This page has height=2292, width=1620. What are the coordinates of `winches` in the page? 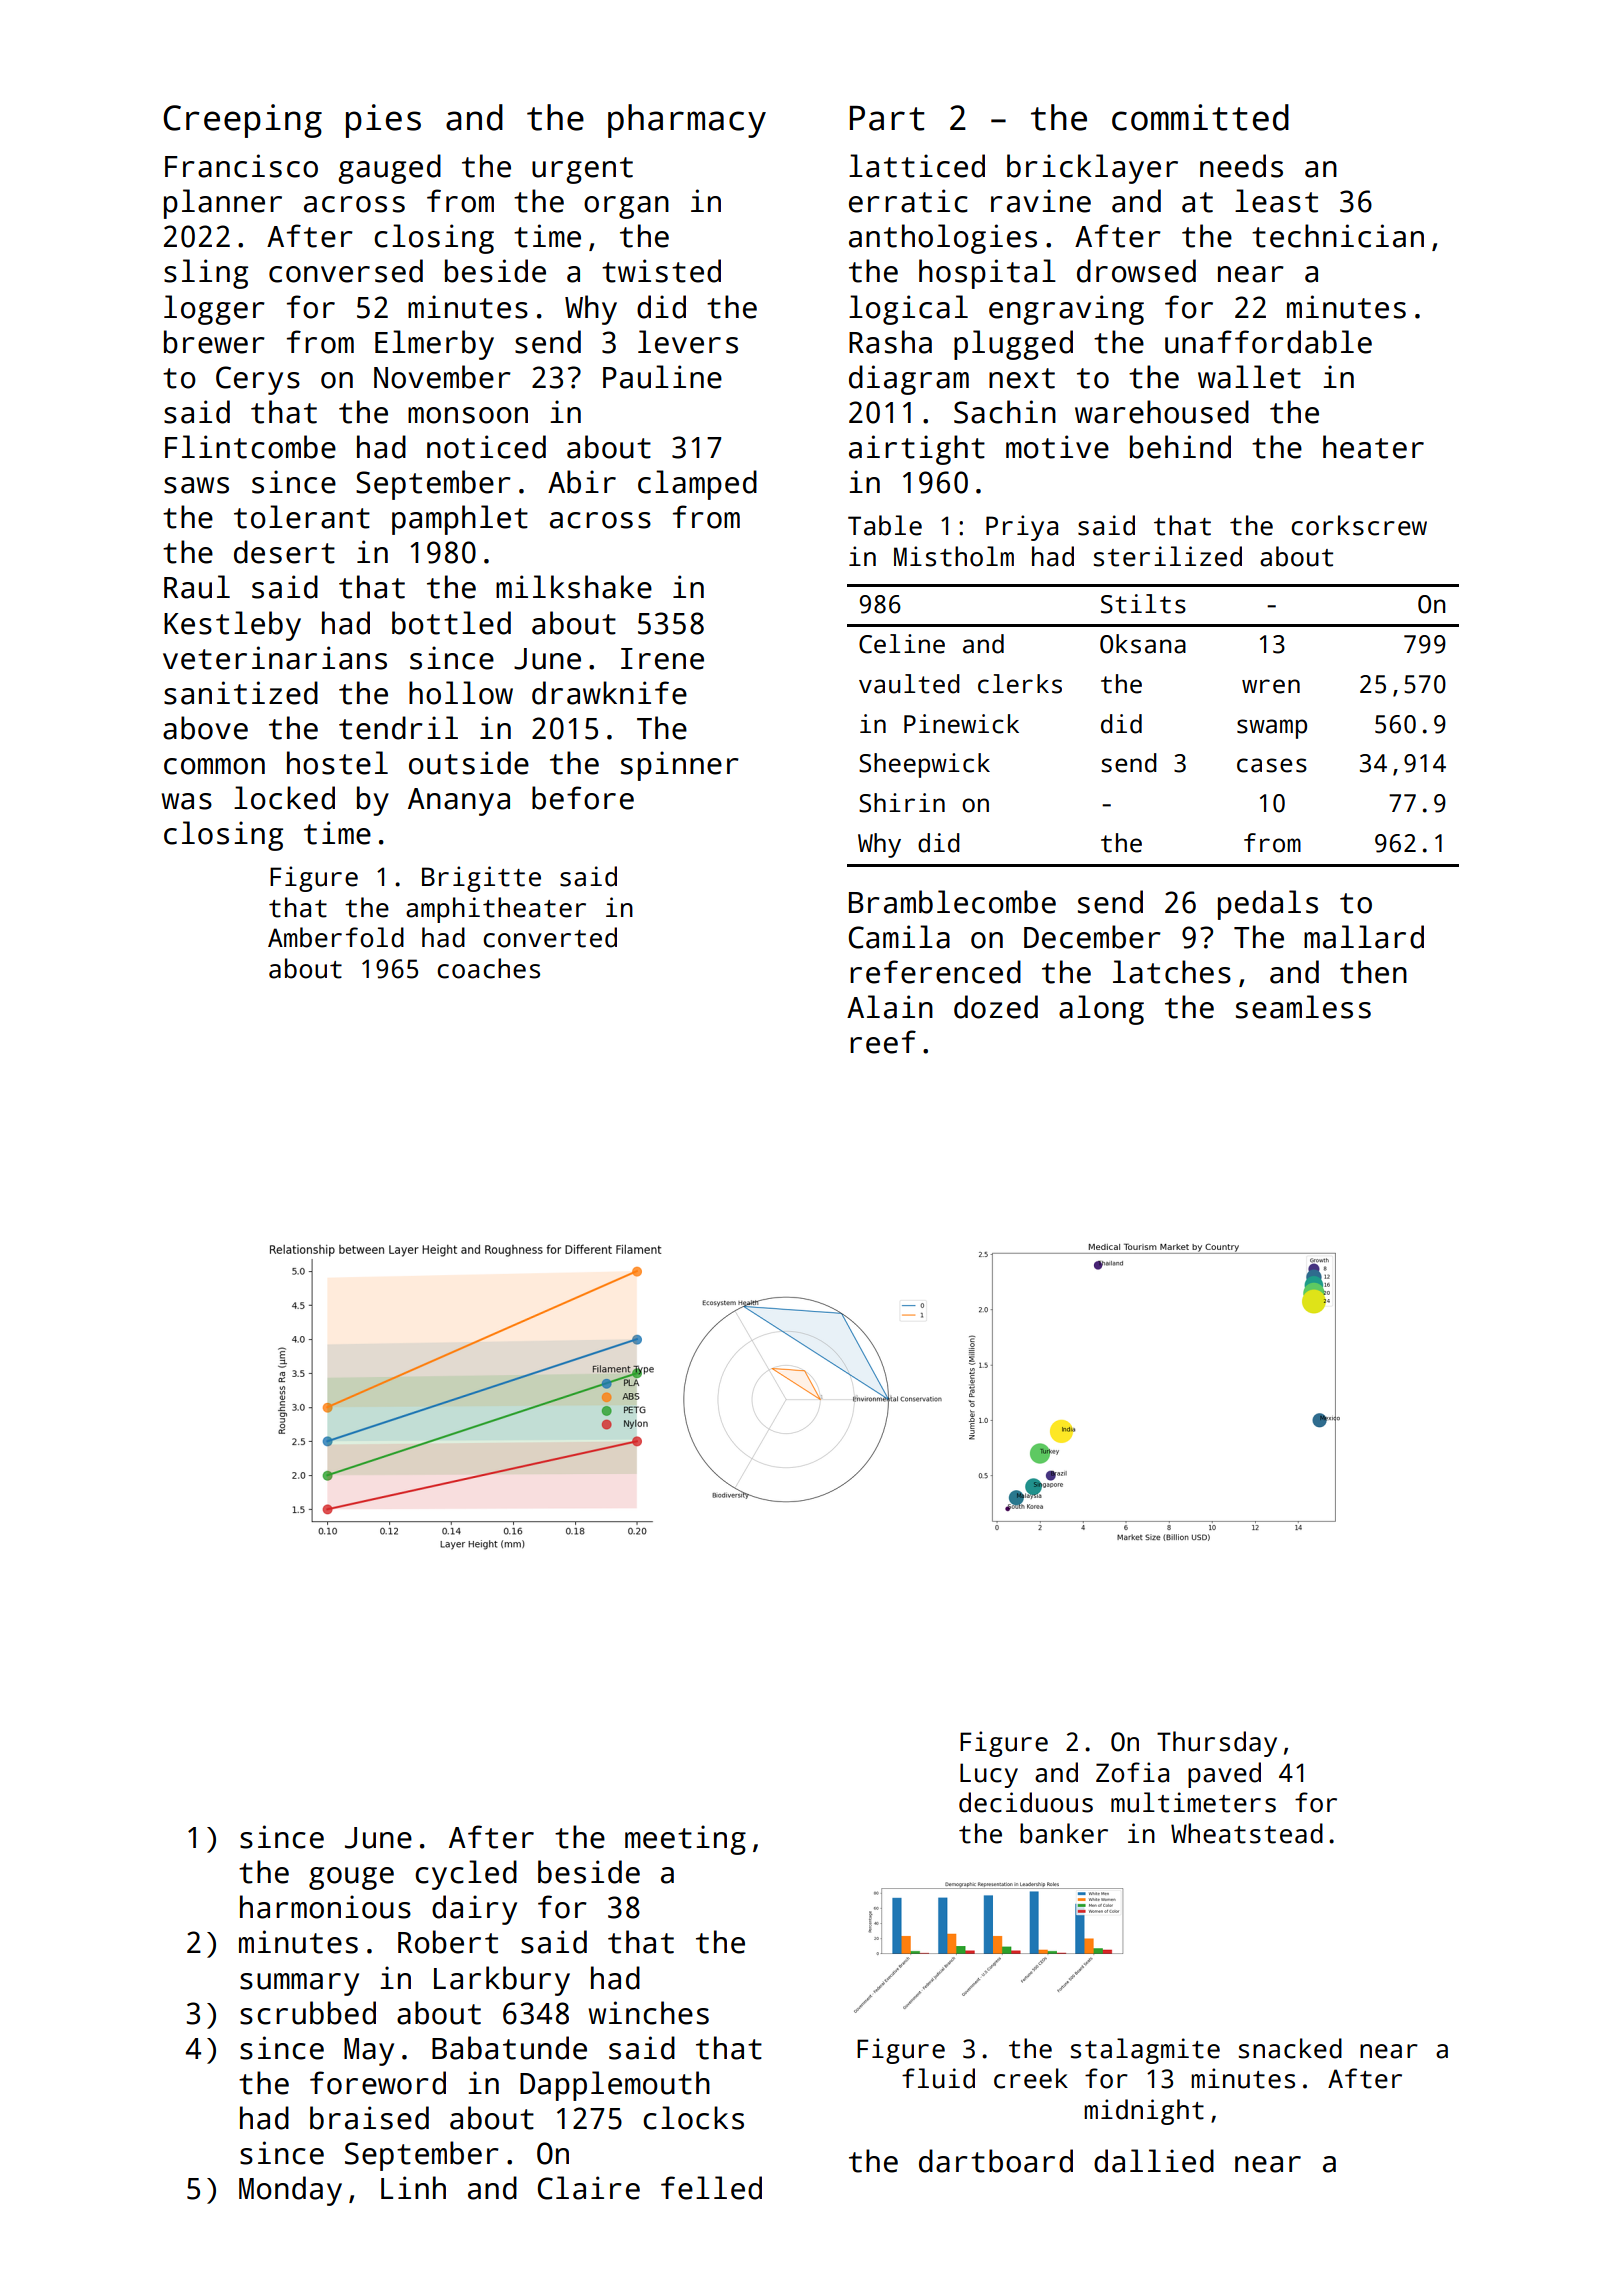 It's located at (648, 2013).
